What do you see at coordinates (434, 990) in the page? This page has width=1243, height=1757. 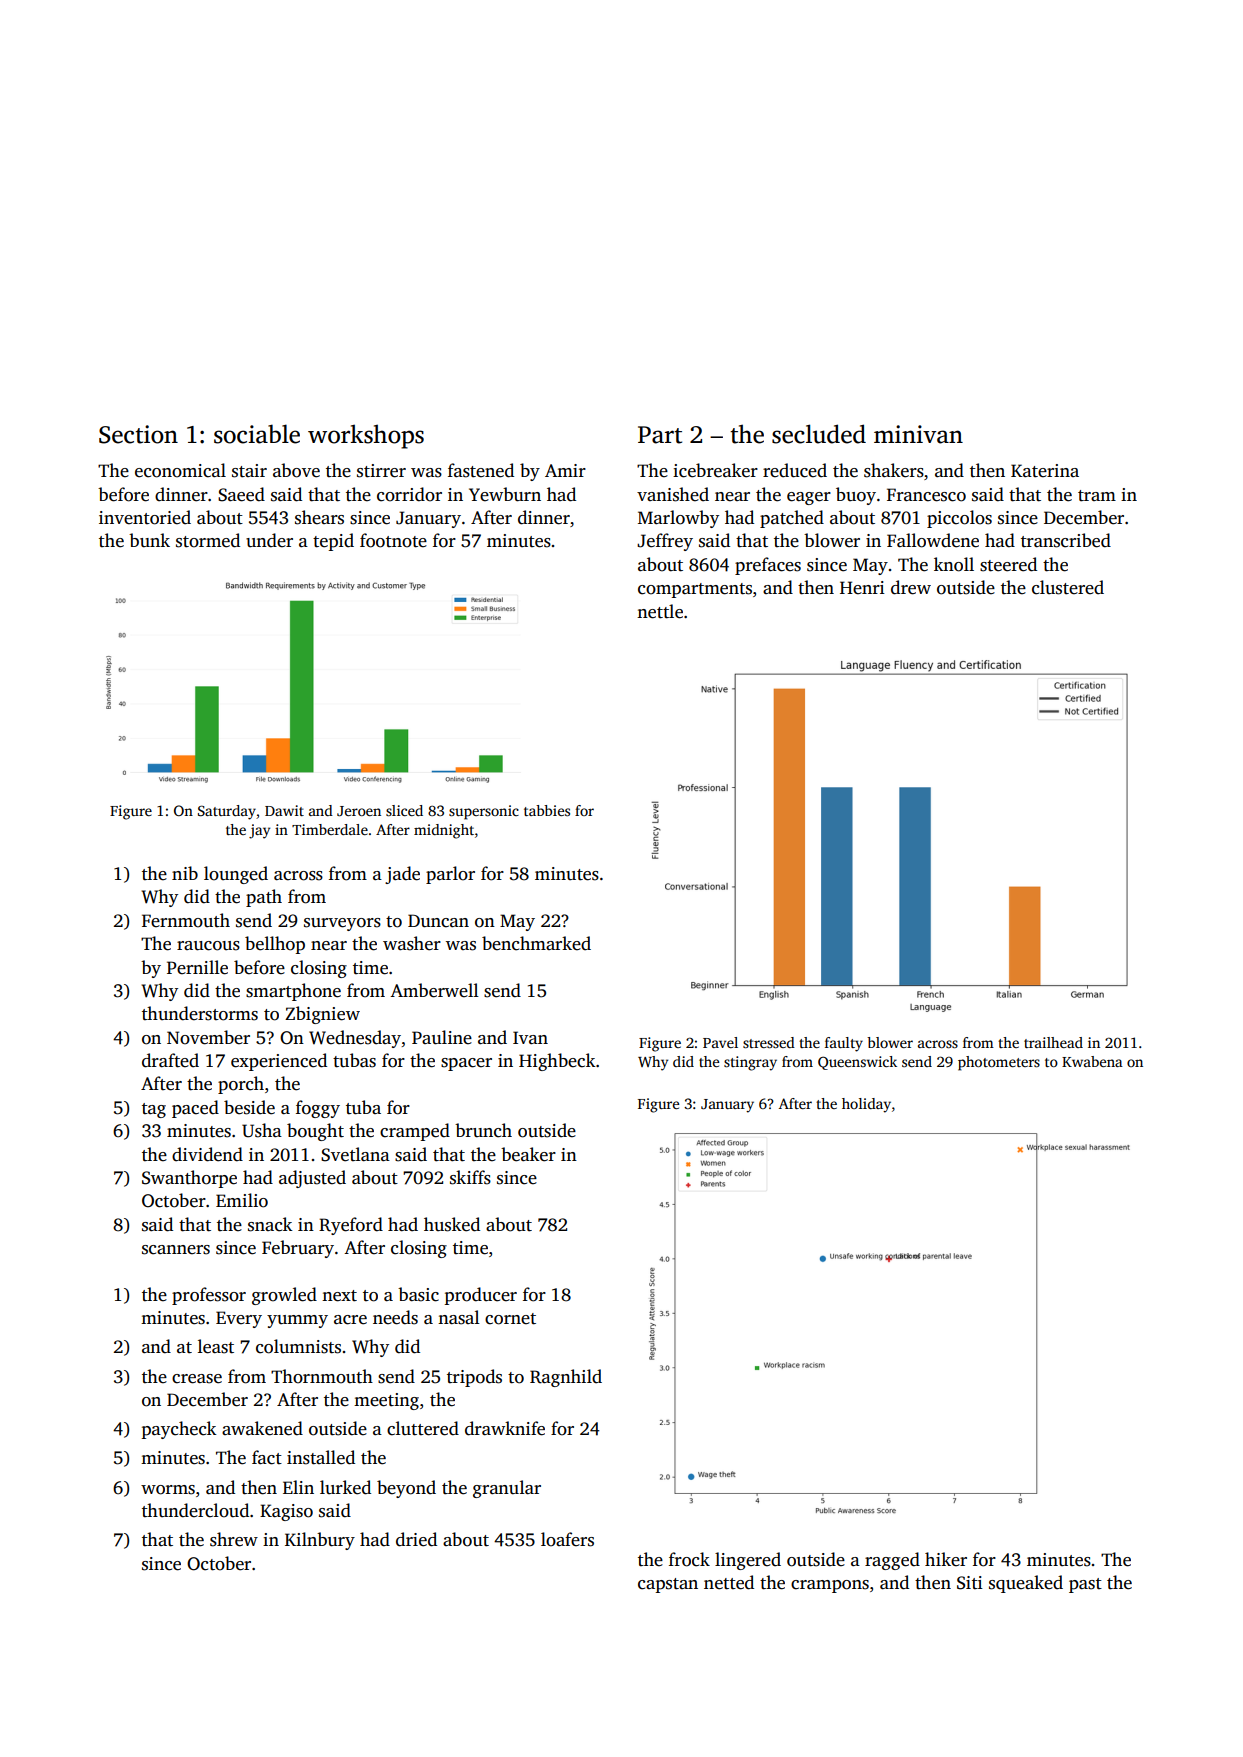 I see `Amberwell` at bounding box center [434, 990].
